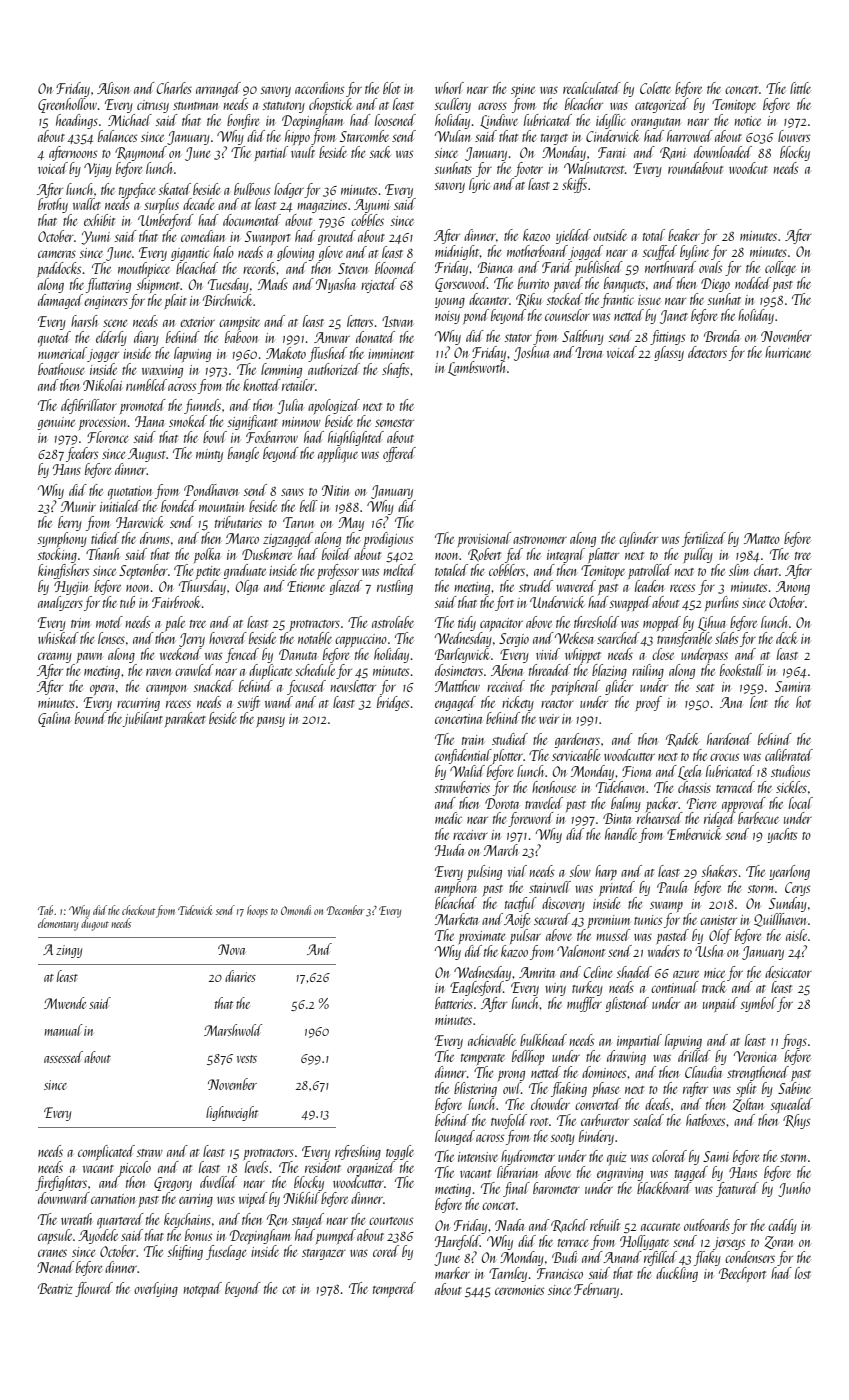 This screenshot has width=849, height=1400. What do you see at coordinates (701, 803) in the screenshot?
I see `Pierre` at bounding box center [701, 803].
